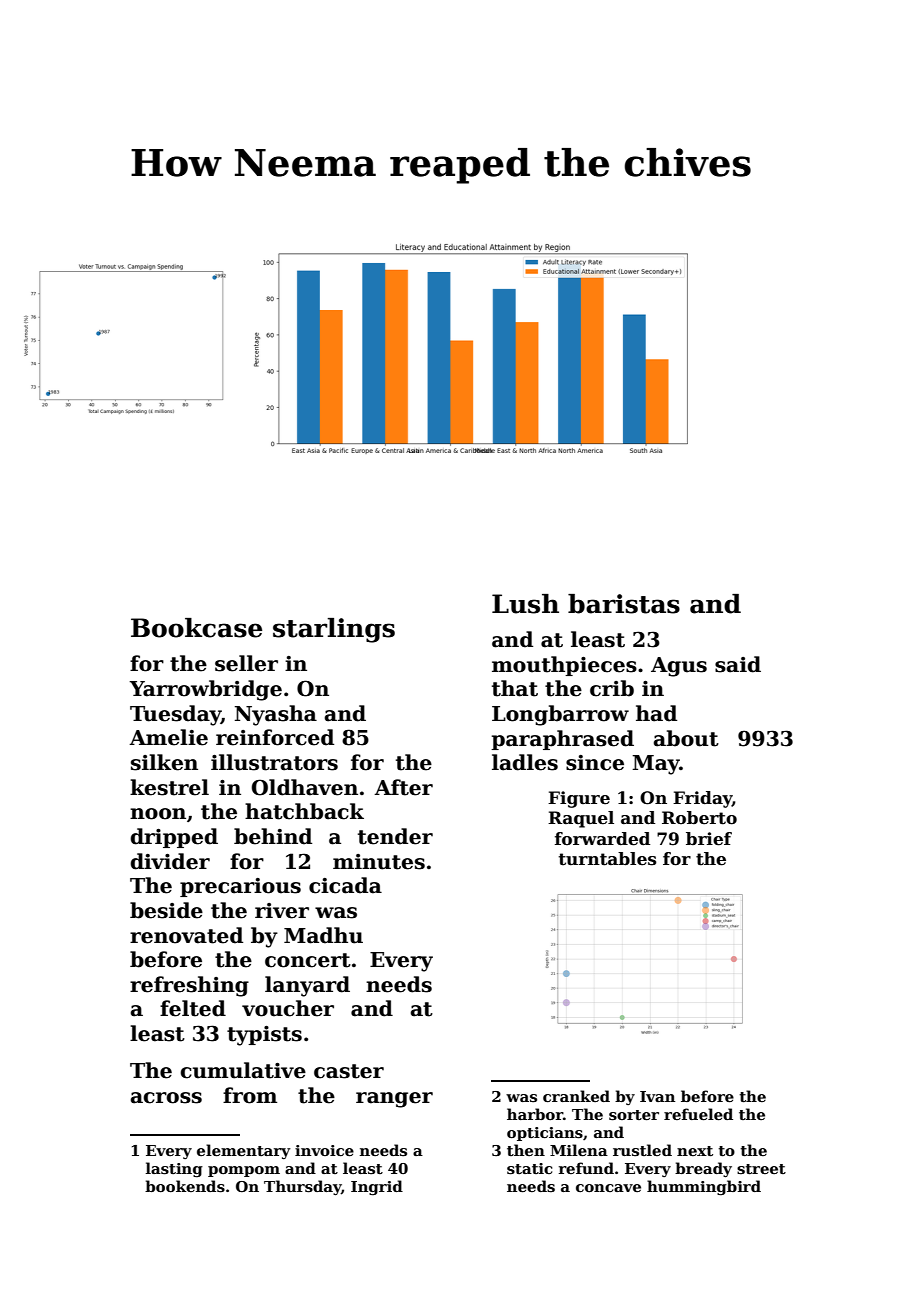 The width and height of the screenshot is (924, 1311). What do you see at coordinates (169, 787) in the screenshot?
I see `kestrel` at bounding box center [169, 787].
